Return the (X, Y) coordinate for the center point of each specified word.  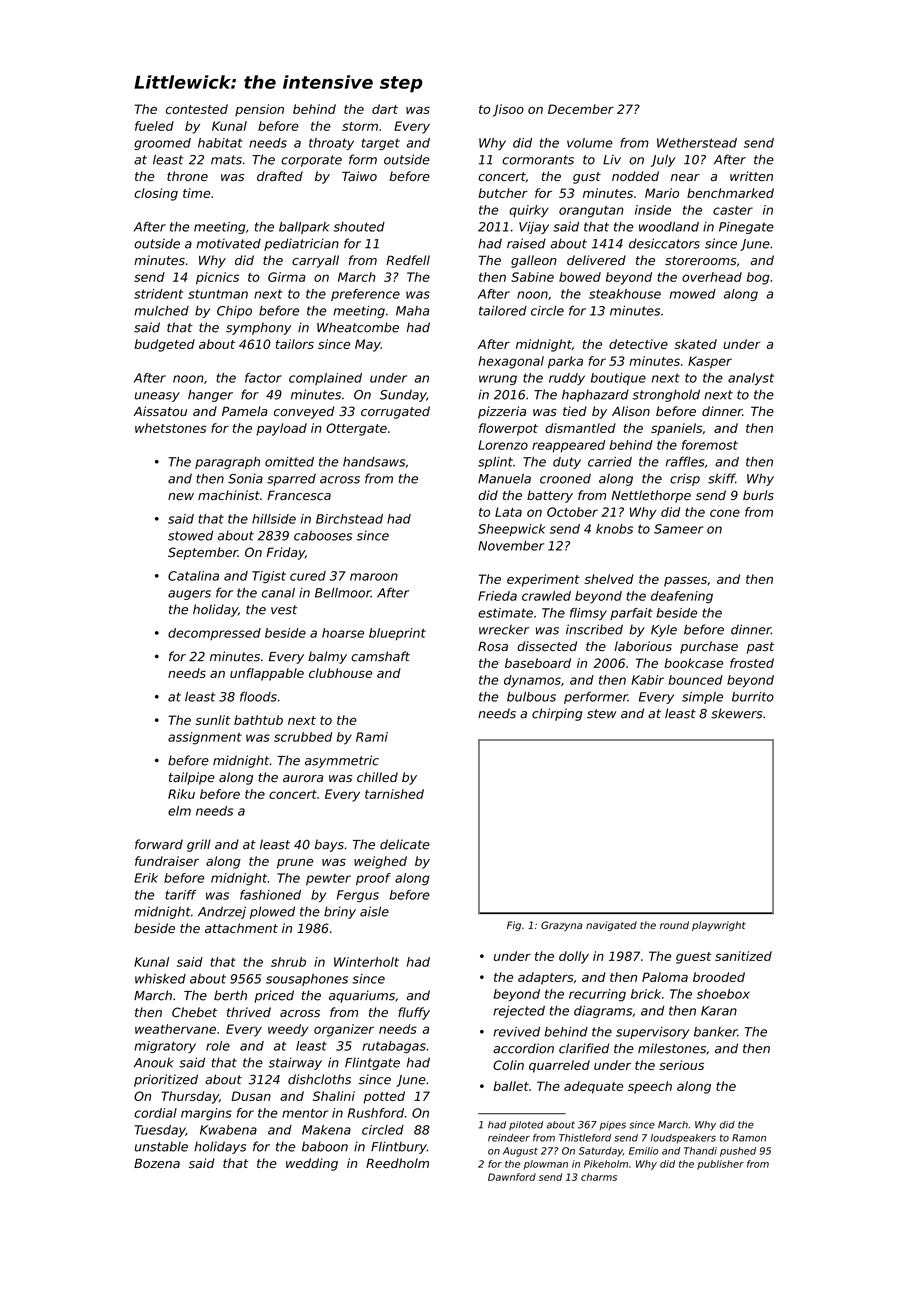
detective (638, 344)
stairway (295, 1063)
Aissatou (160, 411)
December (581, 109)
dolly (574, 957)
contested (197, 109)
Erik (146, 878)
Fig (514, 926)
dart (385, 109)
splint (495, 463)
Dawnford (512, 1177)
